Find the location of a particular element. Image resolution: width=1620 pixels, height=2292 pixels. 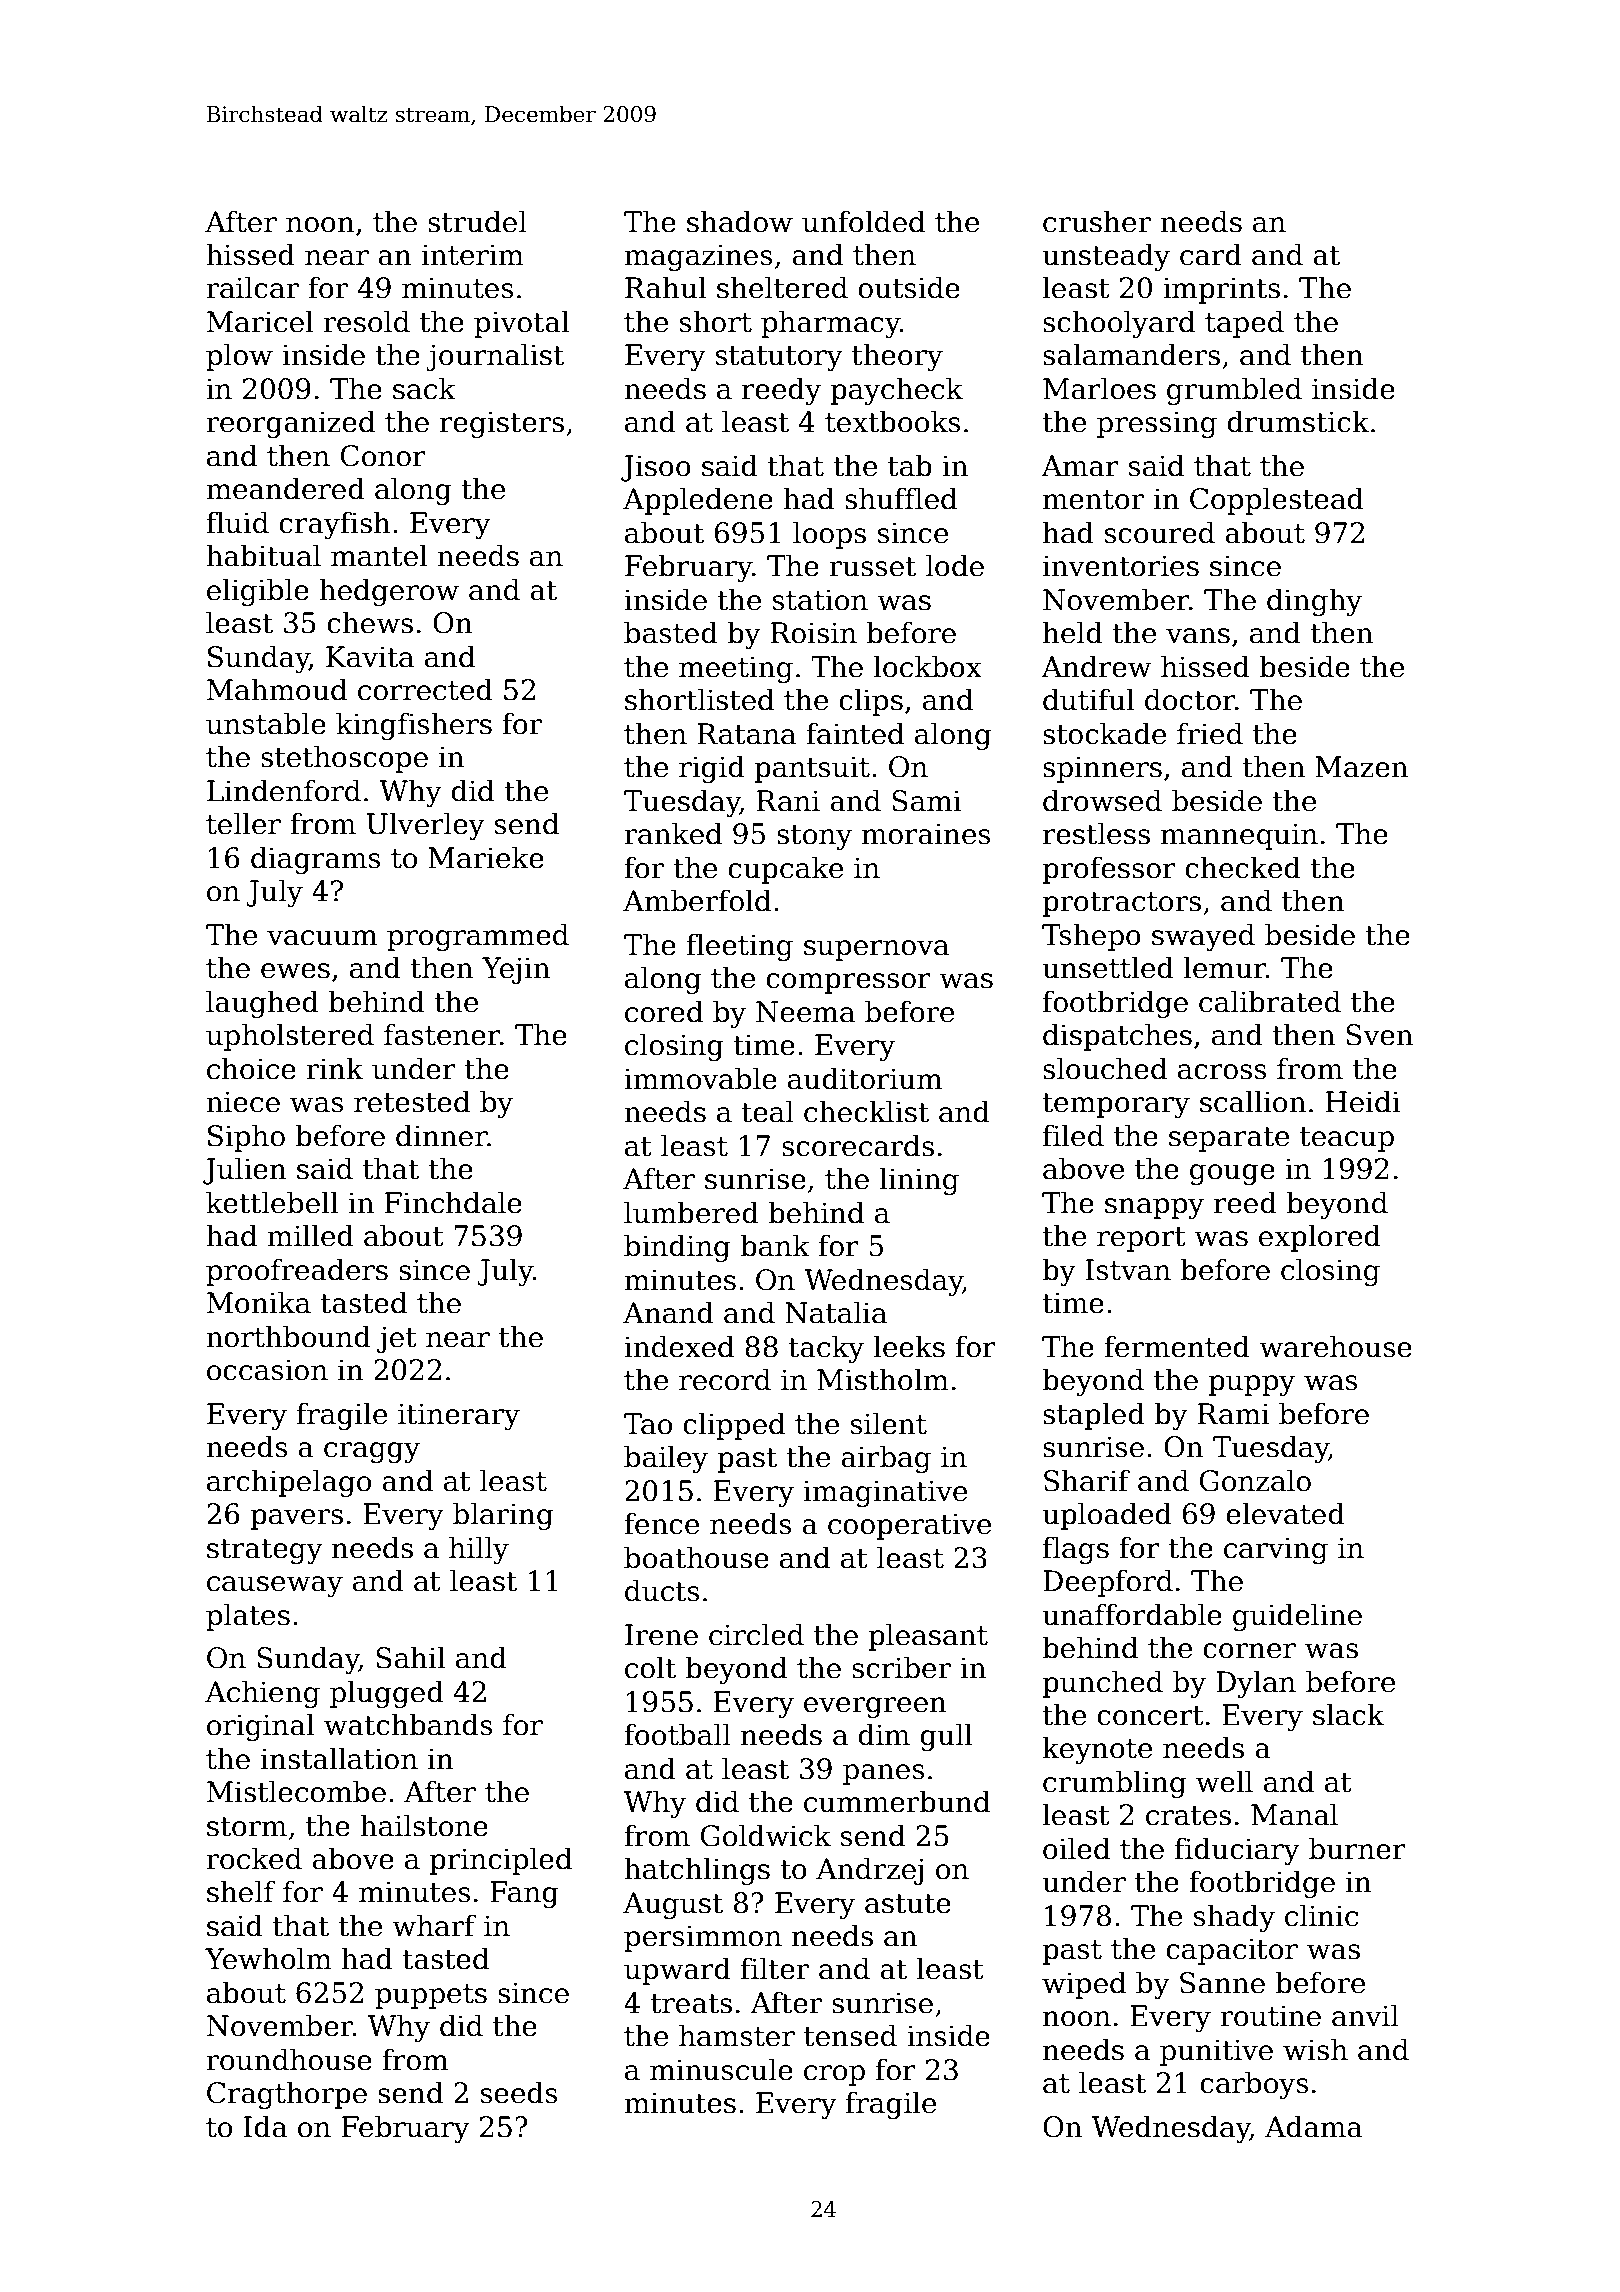

ranked is located at coordinates (673, 833).
